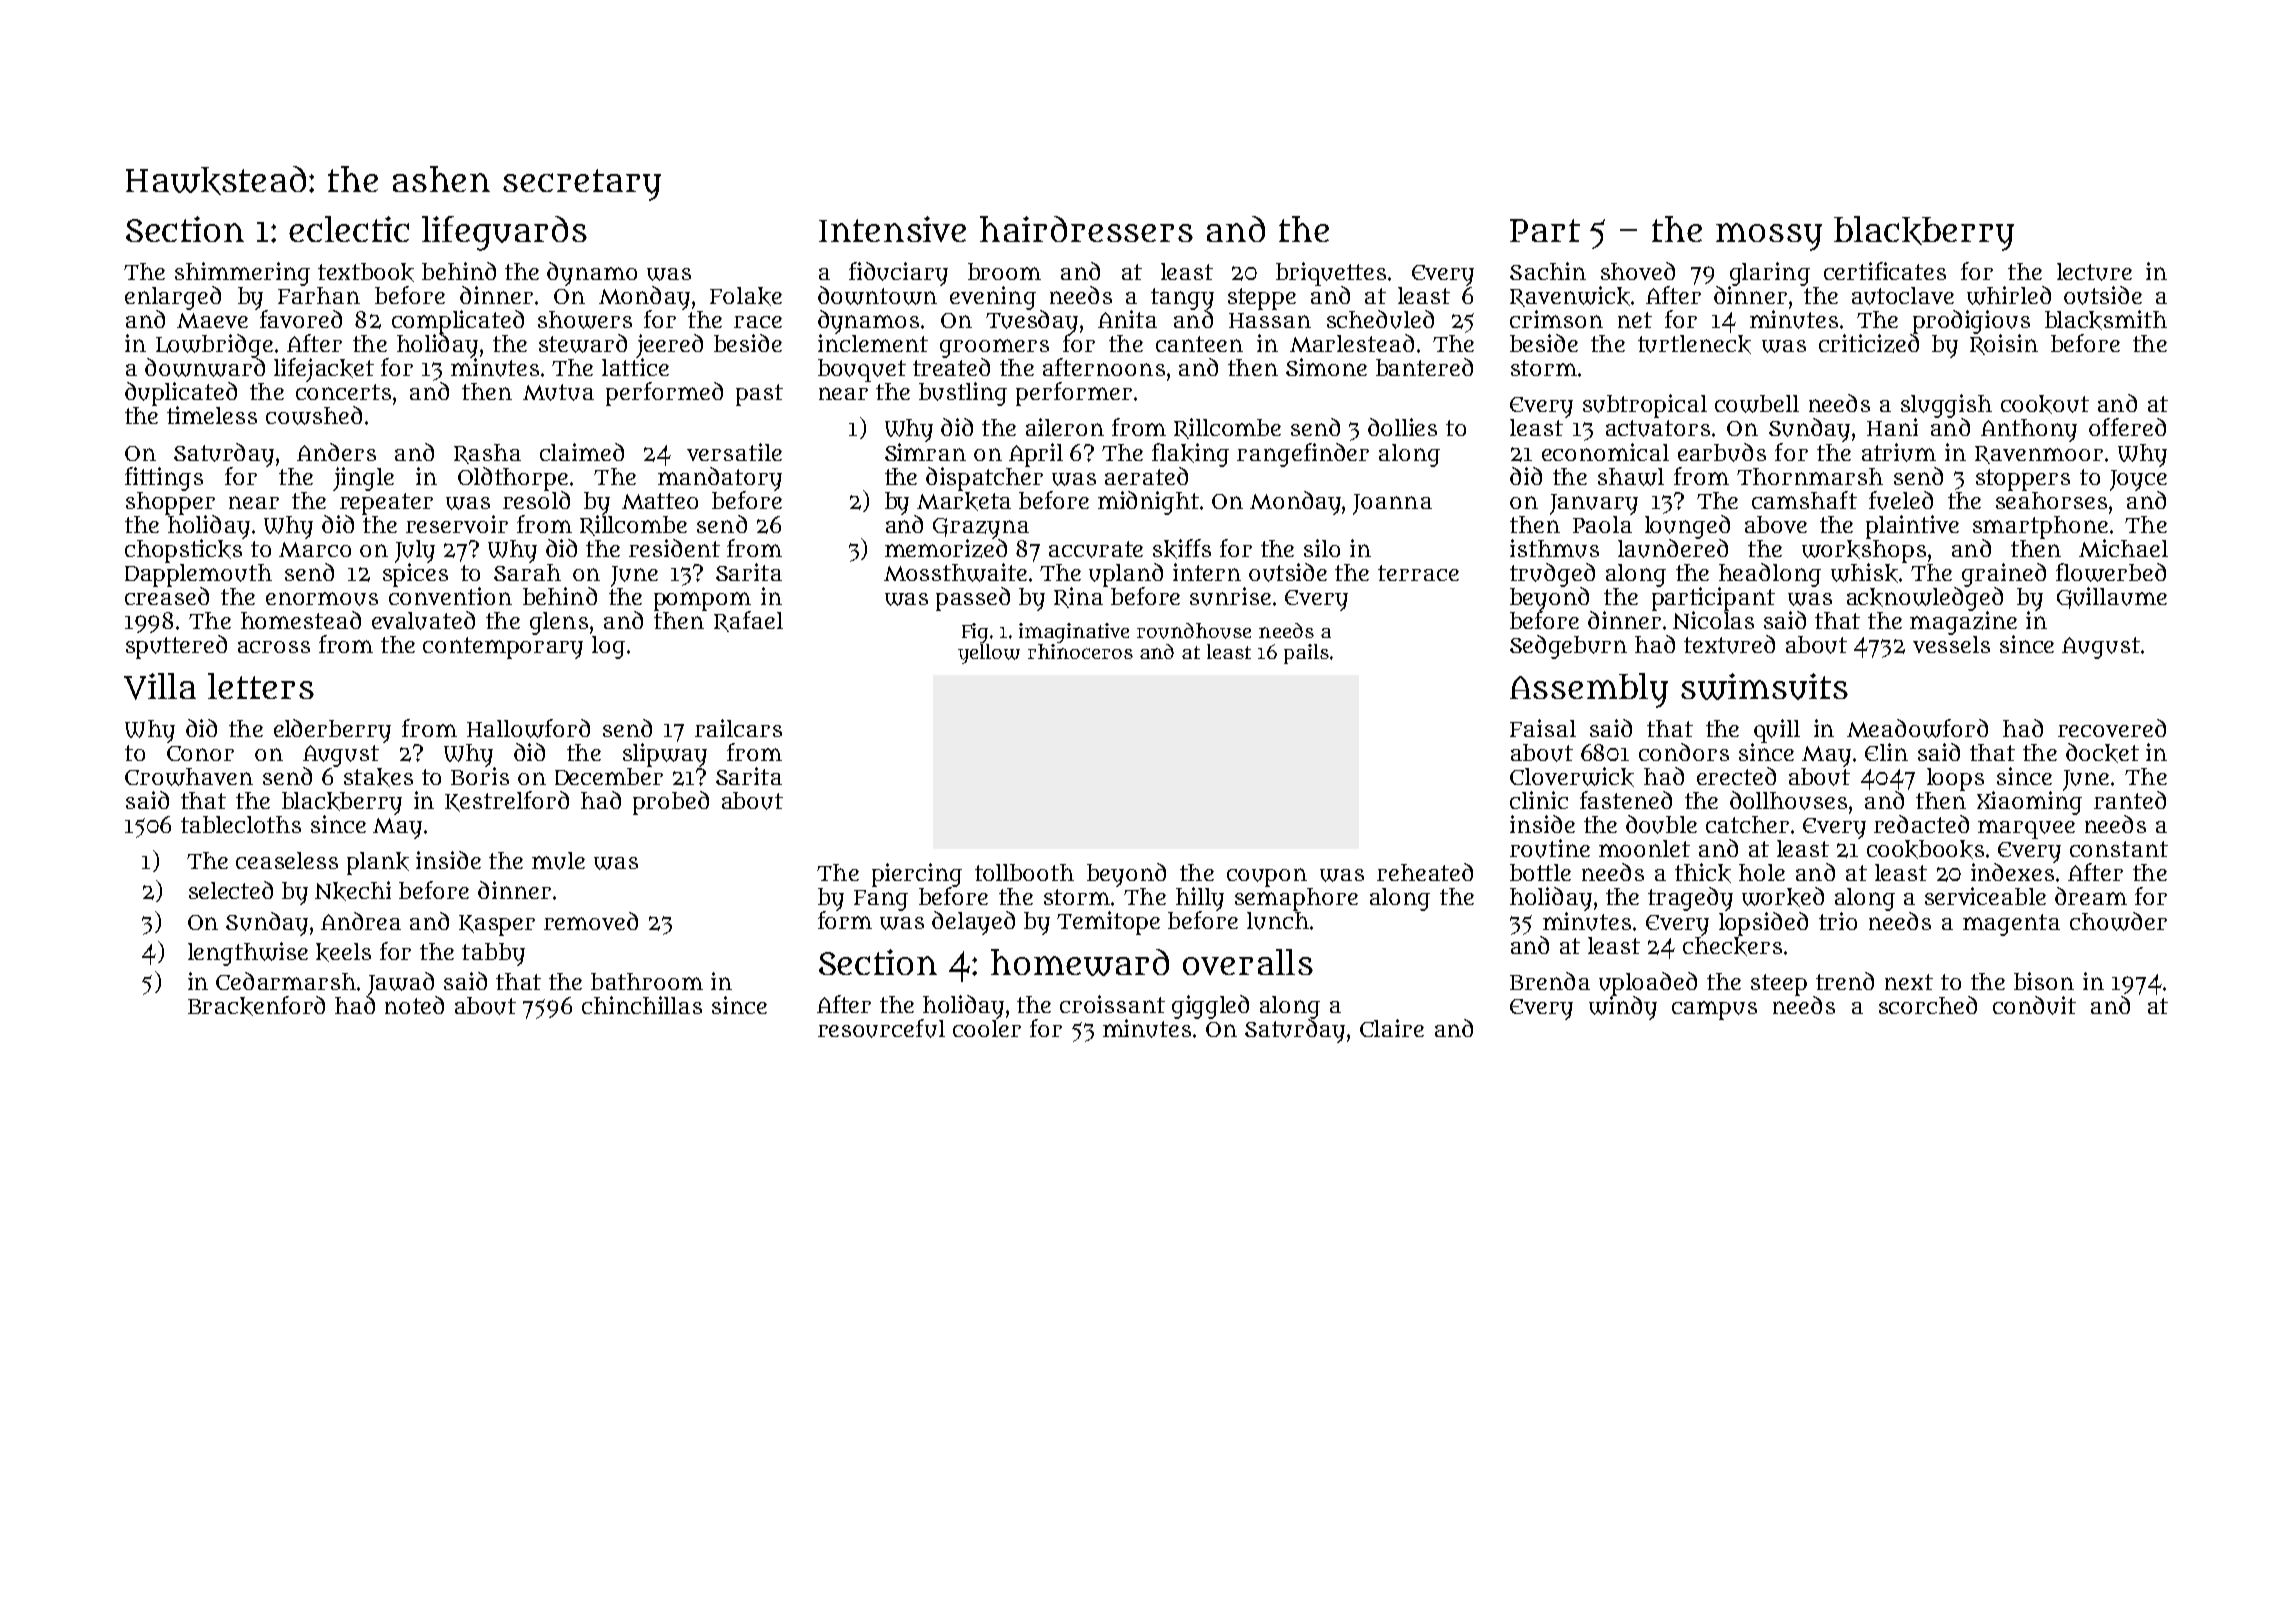 The height and width of the screenshot is (1620, 2292). What do you see at coordinates (1543, 728) in the screenshot?
I see `Faisal` at bounding box center [1543, 728].
